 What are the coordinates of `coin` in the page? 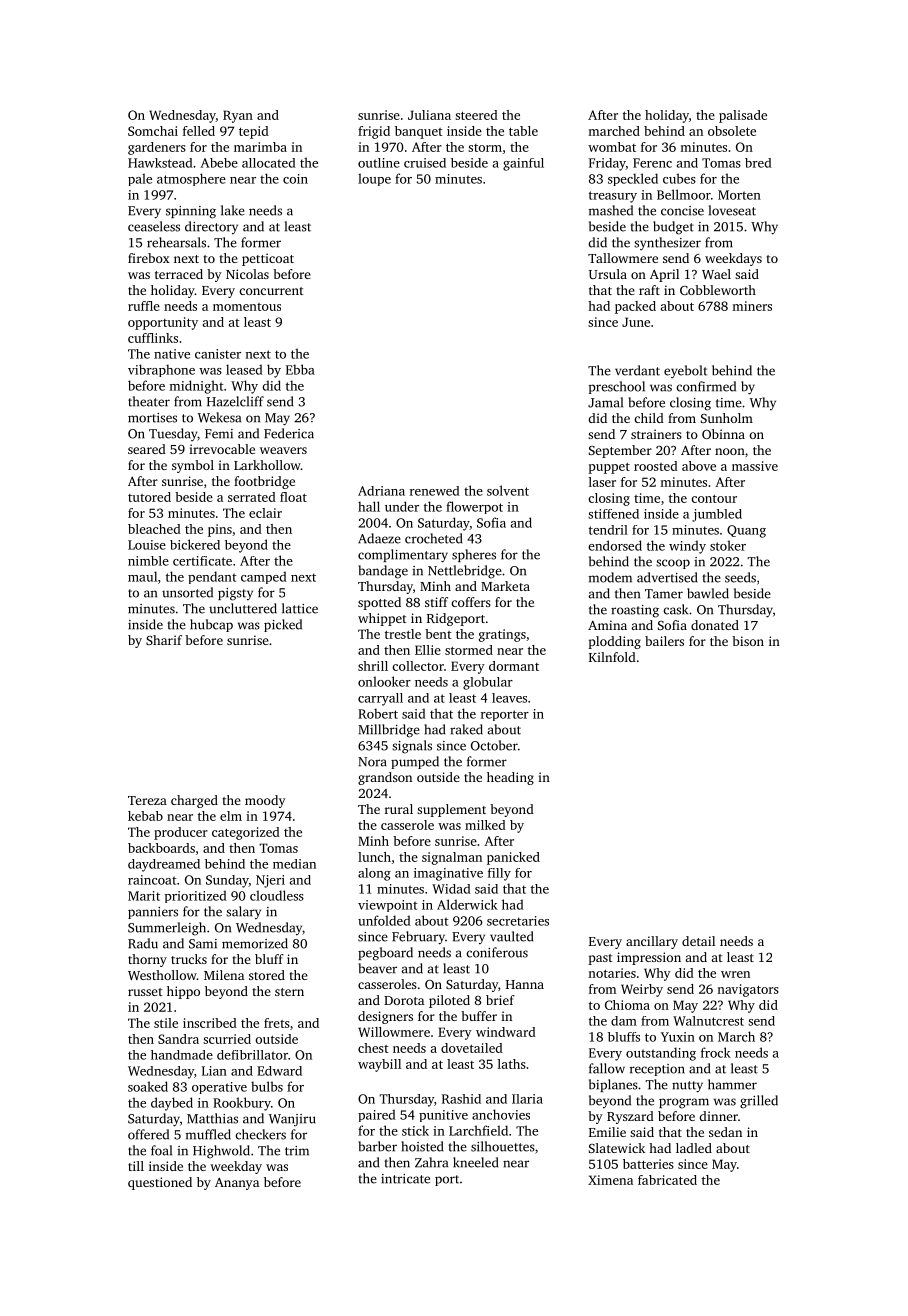 It's located at (295, 179).
